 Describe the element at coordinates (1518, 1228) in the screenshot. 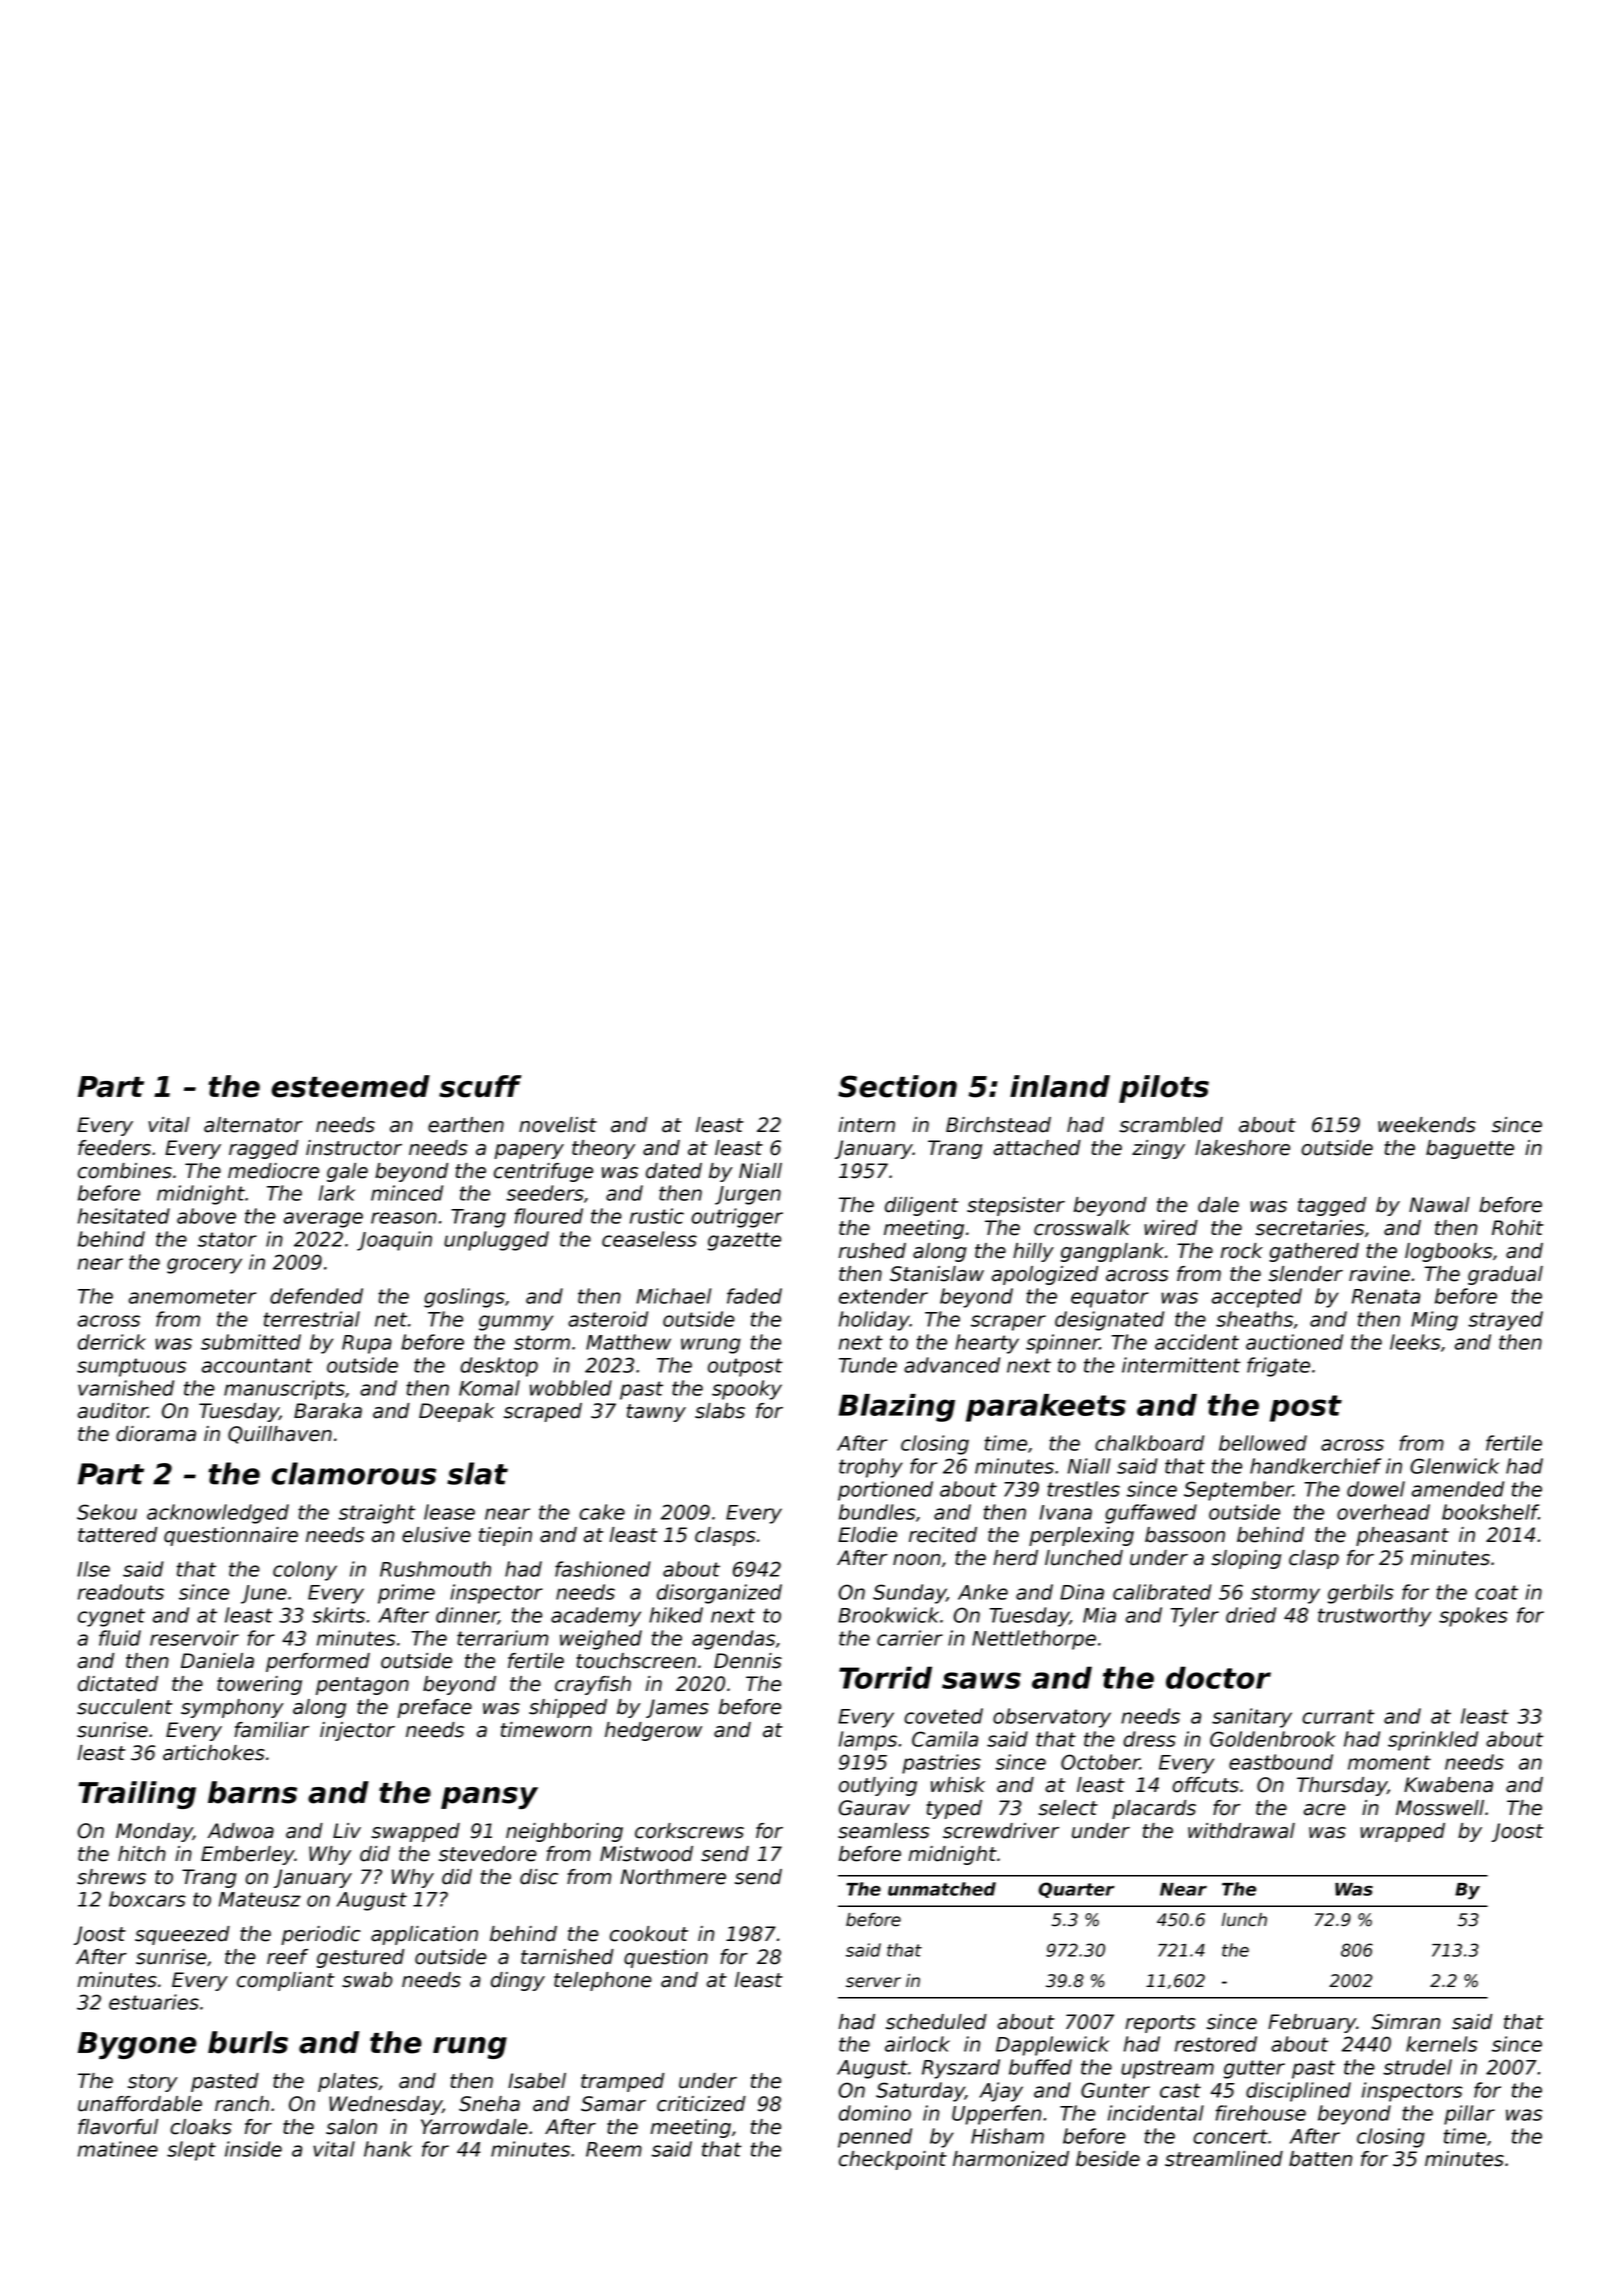

I see `Rohit` at that location.
